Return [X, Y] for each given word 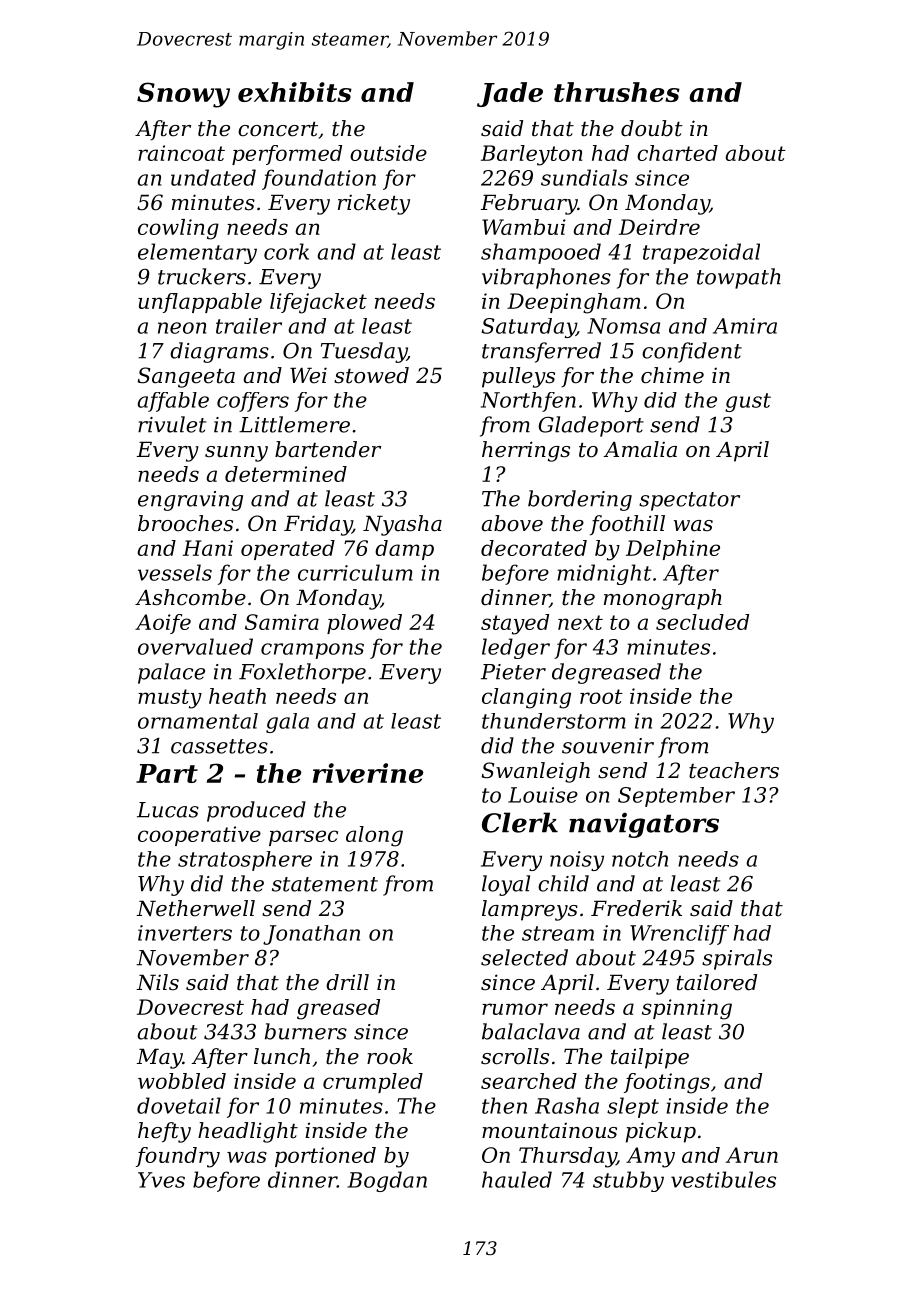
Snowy [183, 95]
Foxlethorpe [302, 673]
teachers [734, 770]
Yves [161, 1180]
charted [677, 153]
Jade [510, 94]
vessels [175, 572]
